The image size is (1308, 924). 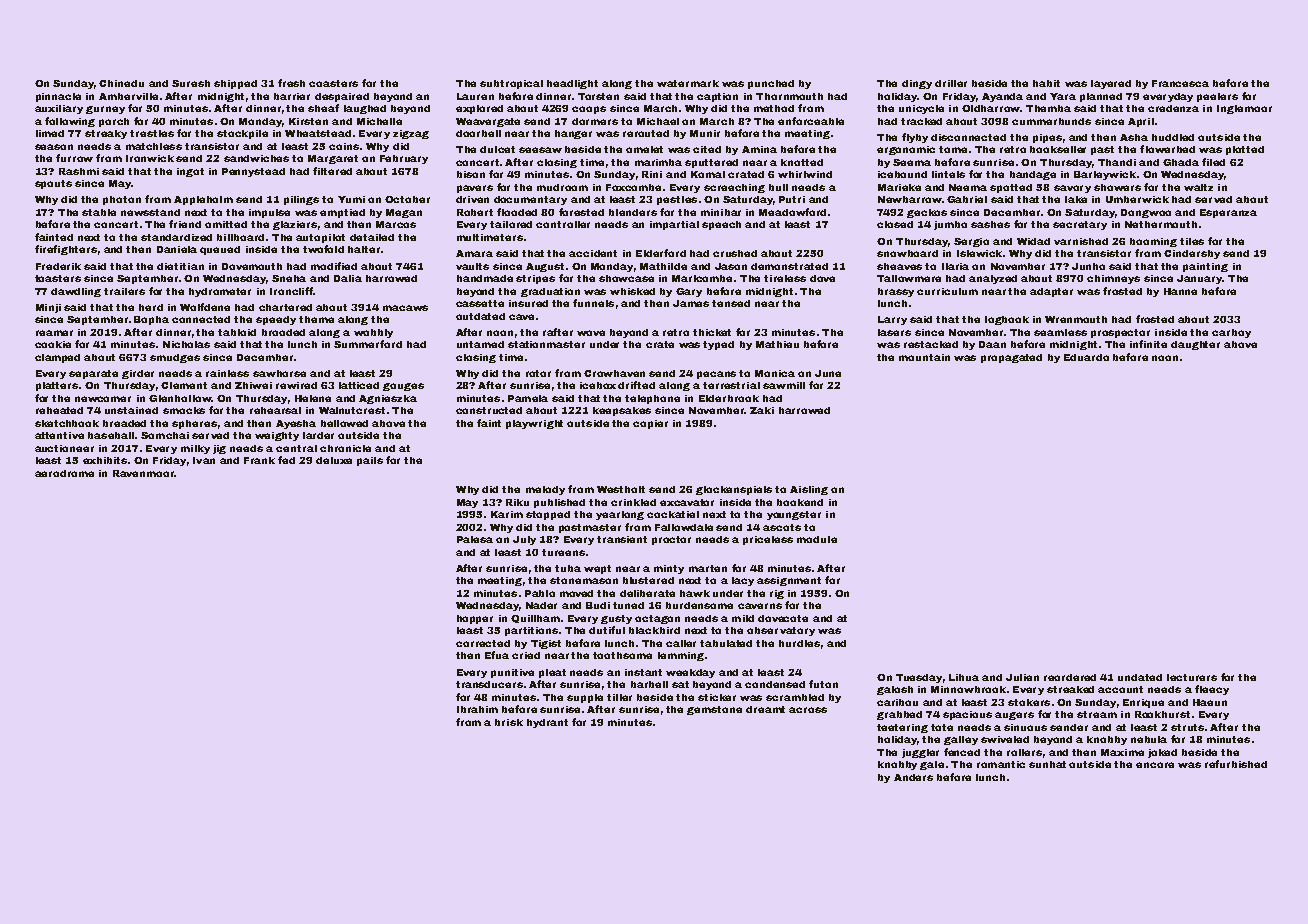 What do you see at coordinates (475, 619) in the screenshot?
I see `hopper` at bounding box center [475, 619].
